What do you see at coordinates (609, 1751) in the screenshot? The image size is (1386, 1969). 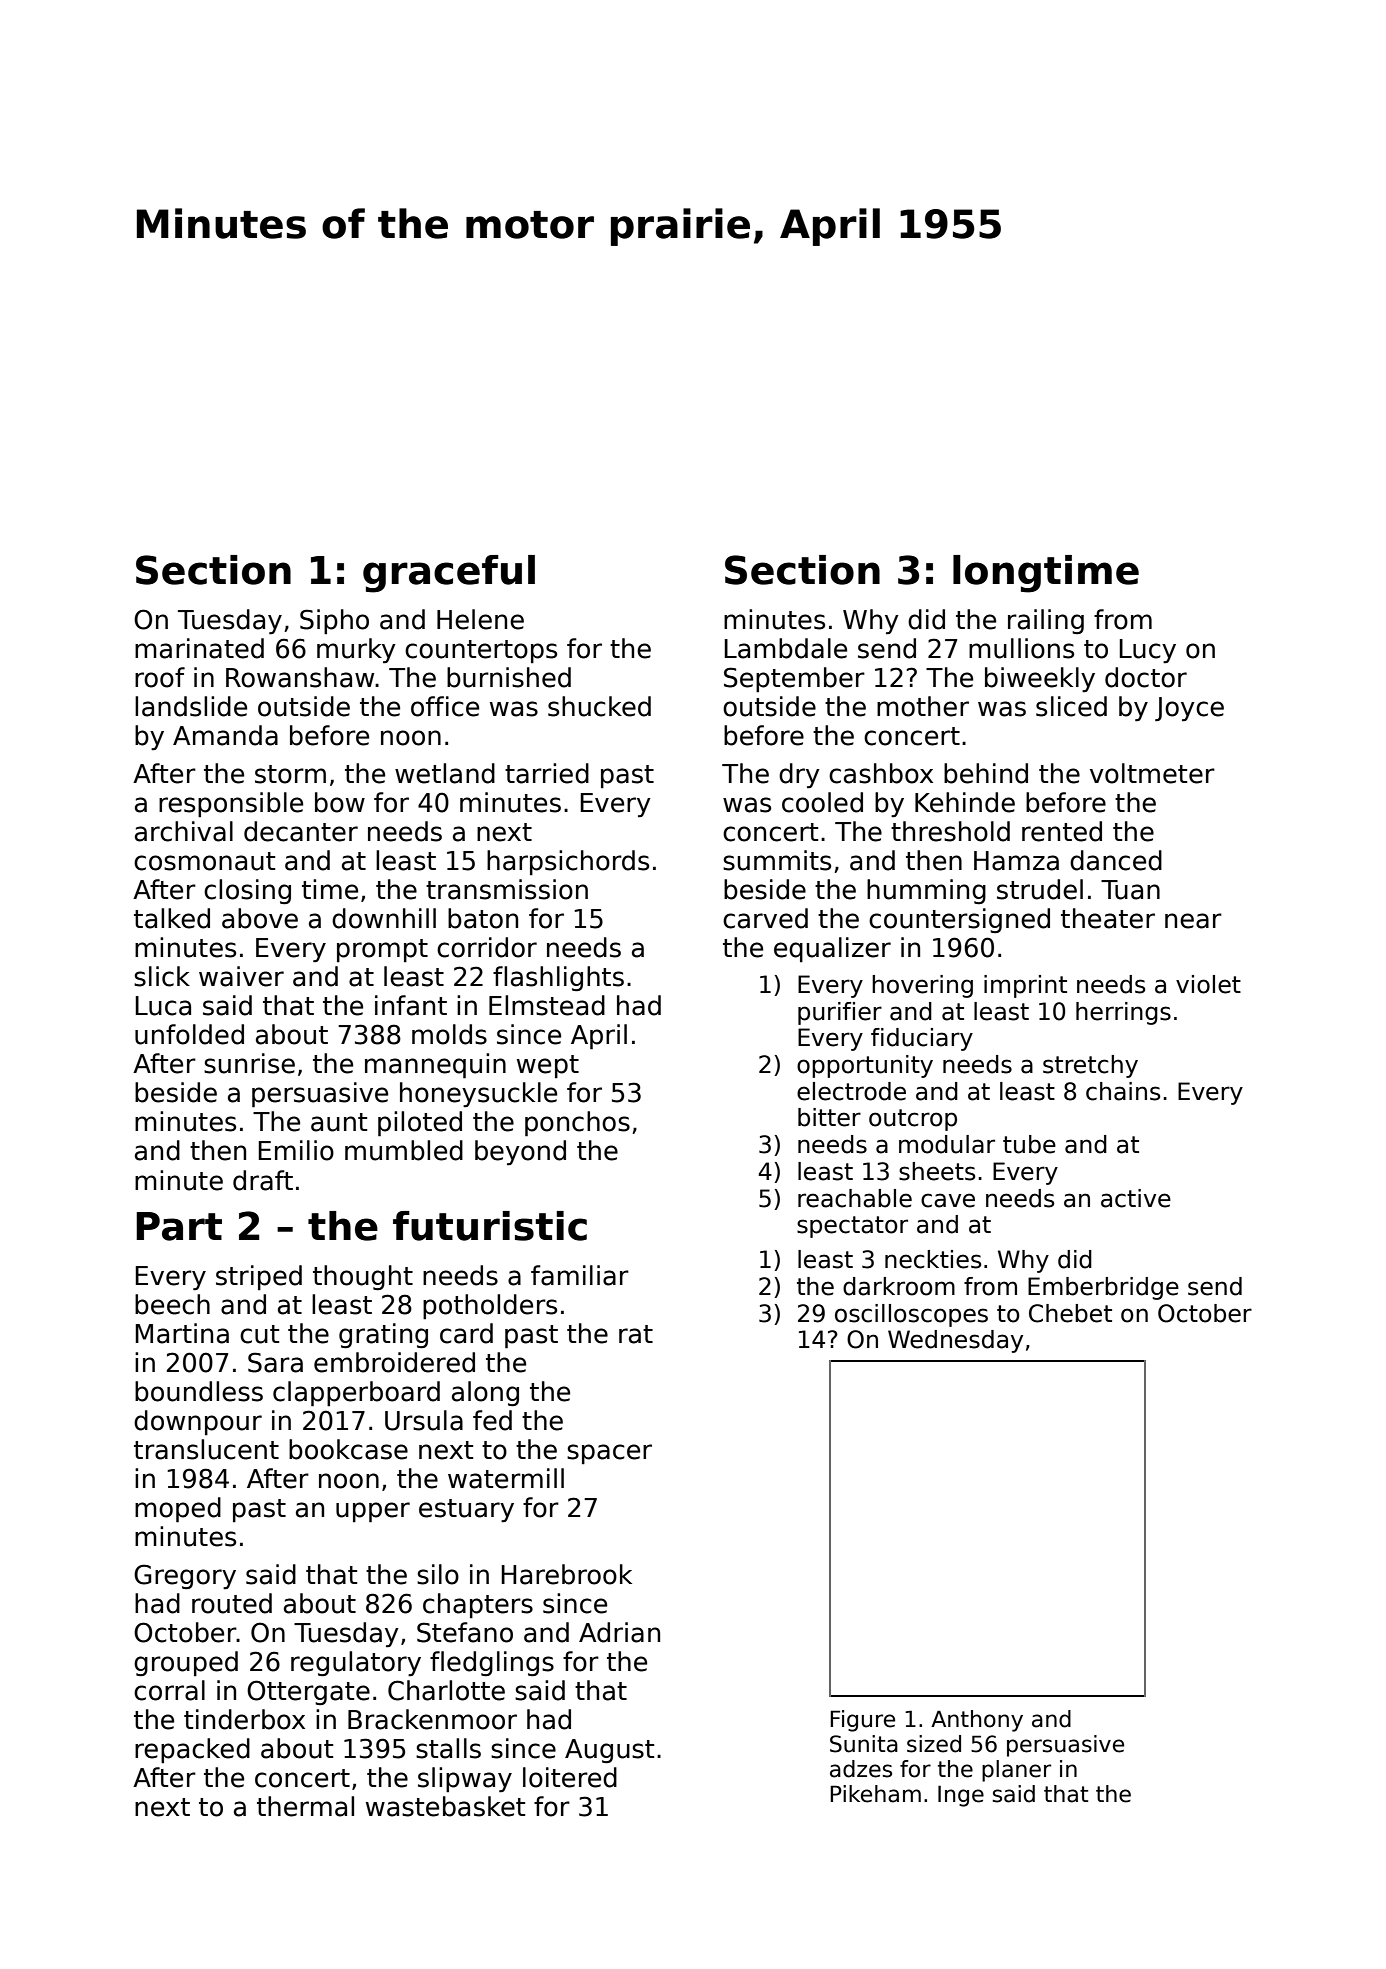 I see `August` at bounding box center [609, 1751].
